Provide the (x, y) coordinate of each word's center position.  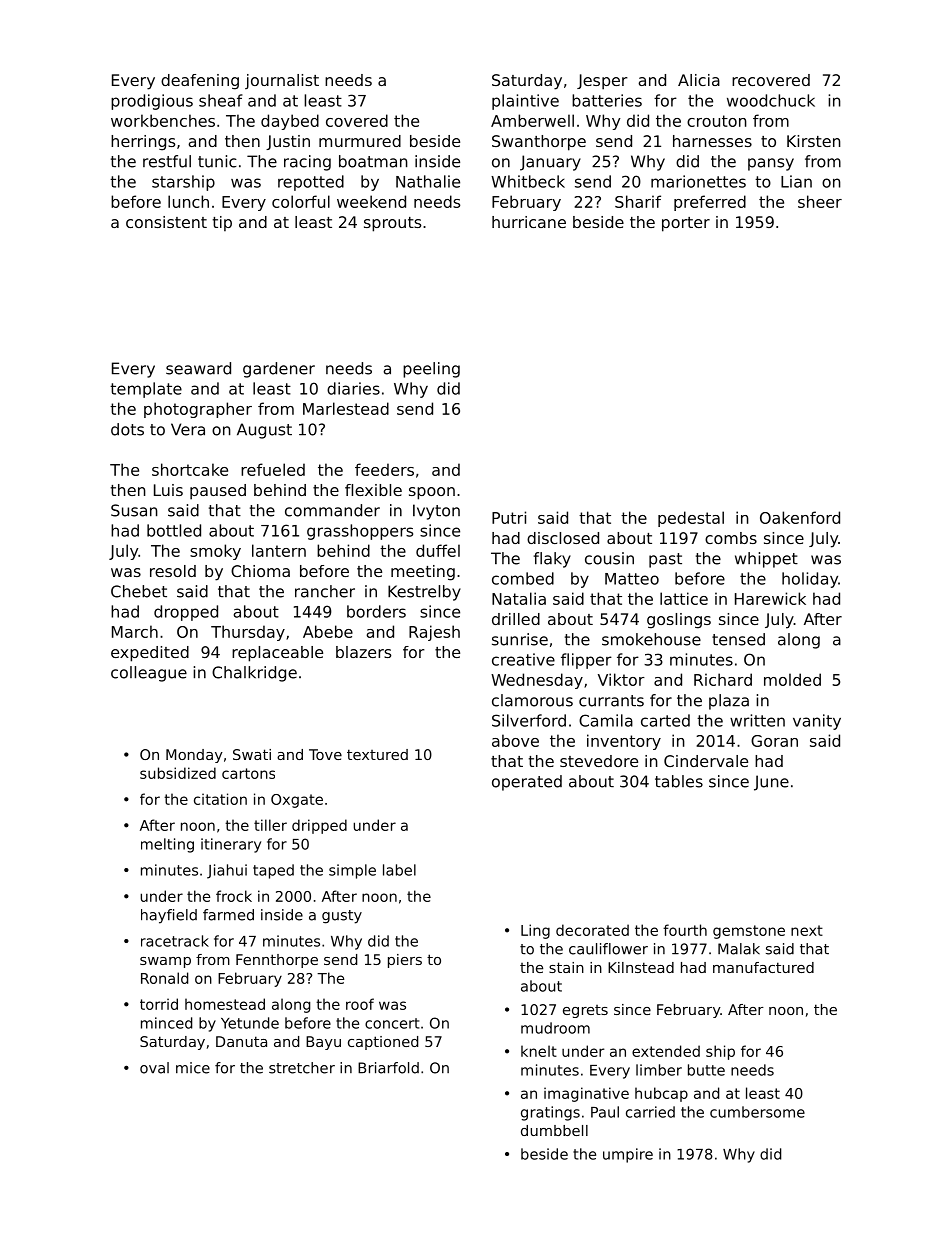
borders (376, 611)
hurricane (529, 222)
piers (405, 961)
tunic (217, 161)
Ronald (164, 978)
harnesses (712, 141)
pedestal (691, 519)
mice (193, 1068)
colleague (149, 674)
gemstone (749, 932)
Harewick (770, 598)
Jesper (602, 82)
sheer (820, 201)
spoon (432, 493)
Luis (168, 490)
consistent (166, 222)
